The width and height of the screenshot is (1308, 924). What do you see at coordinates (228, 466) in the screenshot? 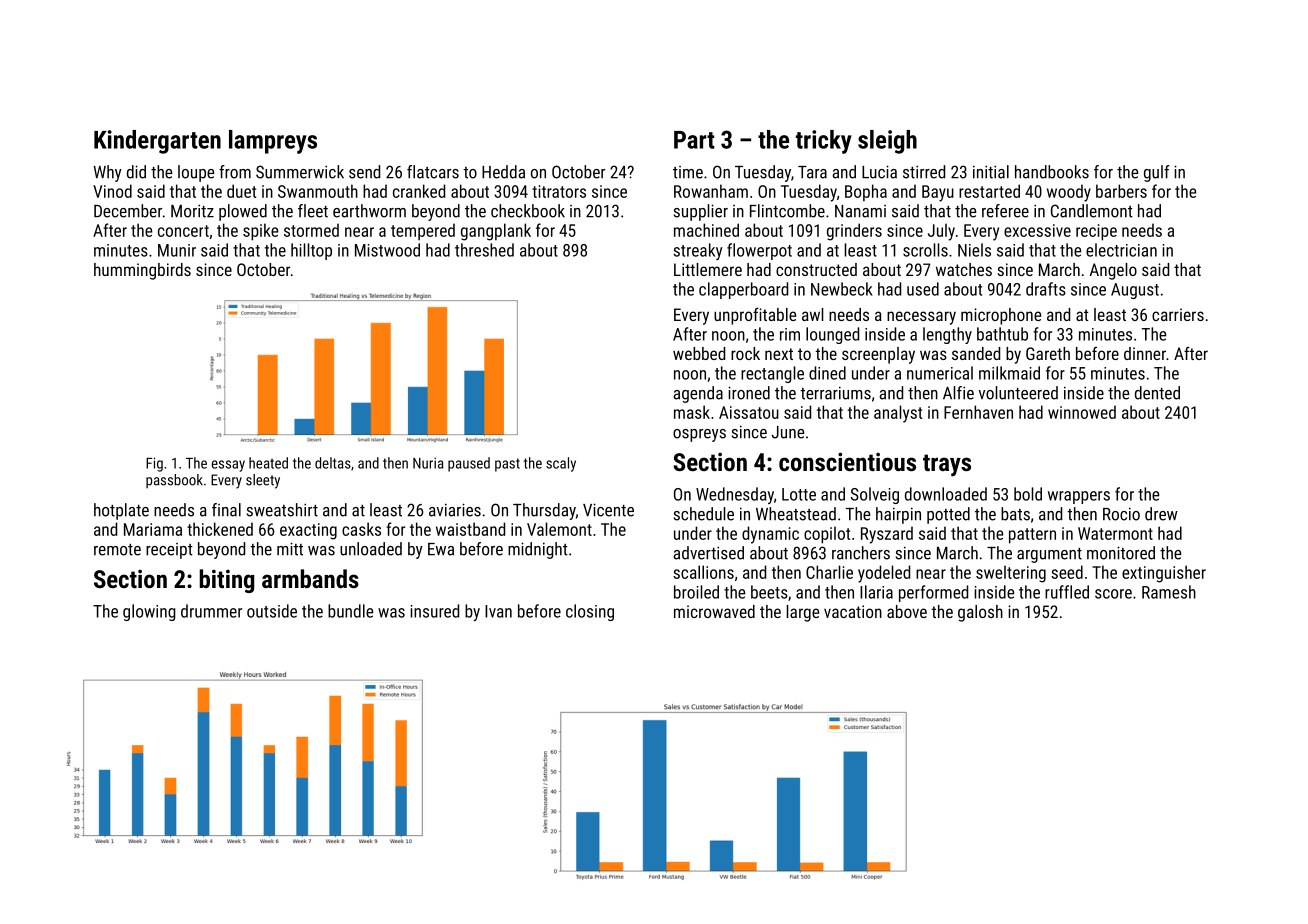
I see `essay` at bounding box center [228, 466].
